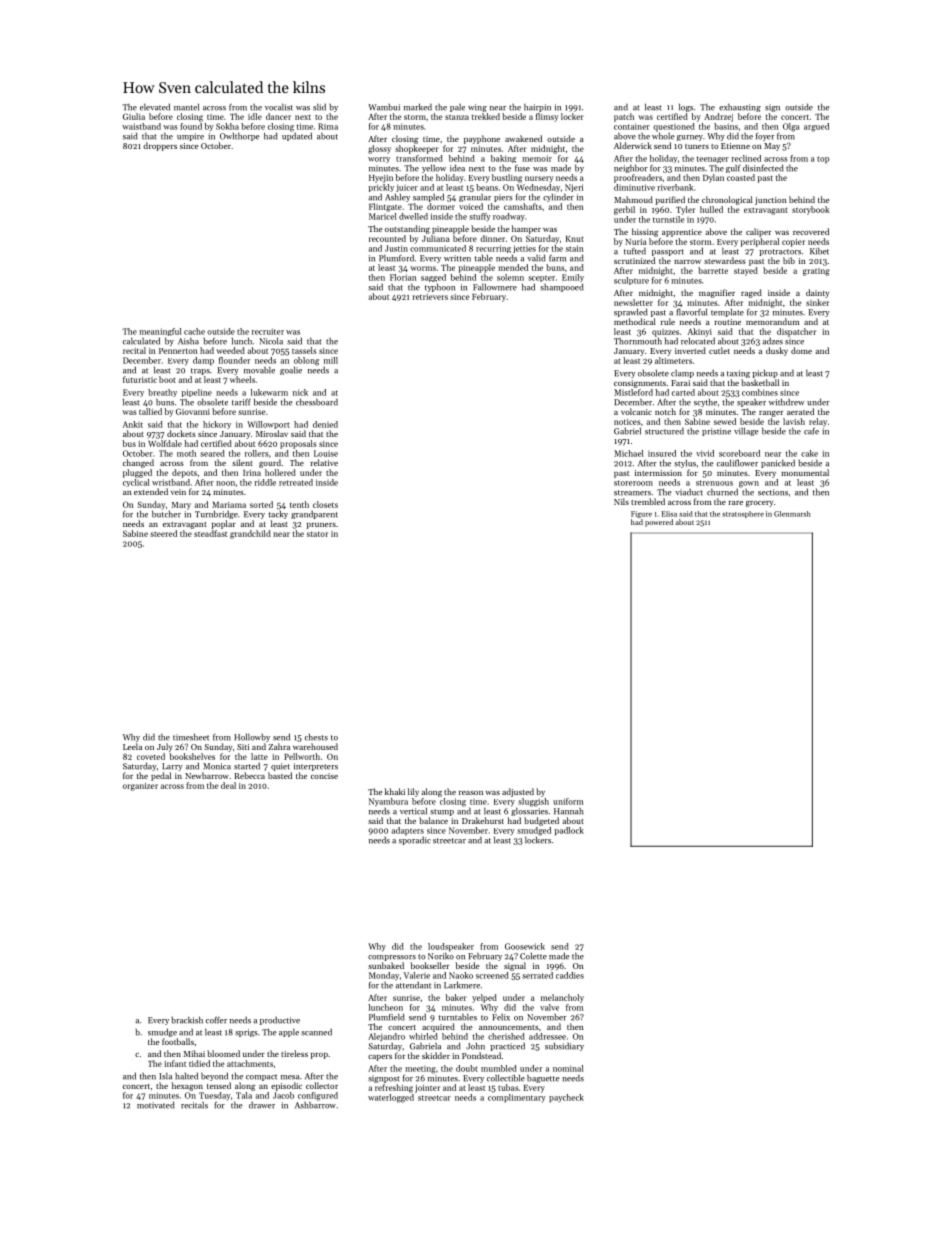 Image resolution: width=952 pixels, height=1233 pixels. Describe the element at coordinates (319, 107) in the image. I see `slid` at that location.
